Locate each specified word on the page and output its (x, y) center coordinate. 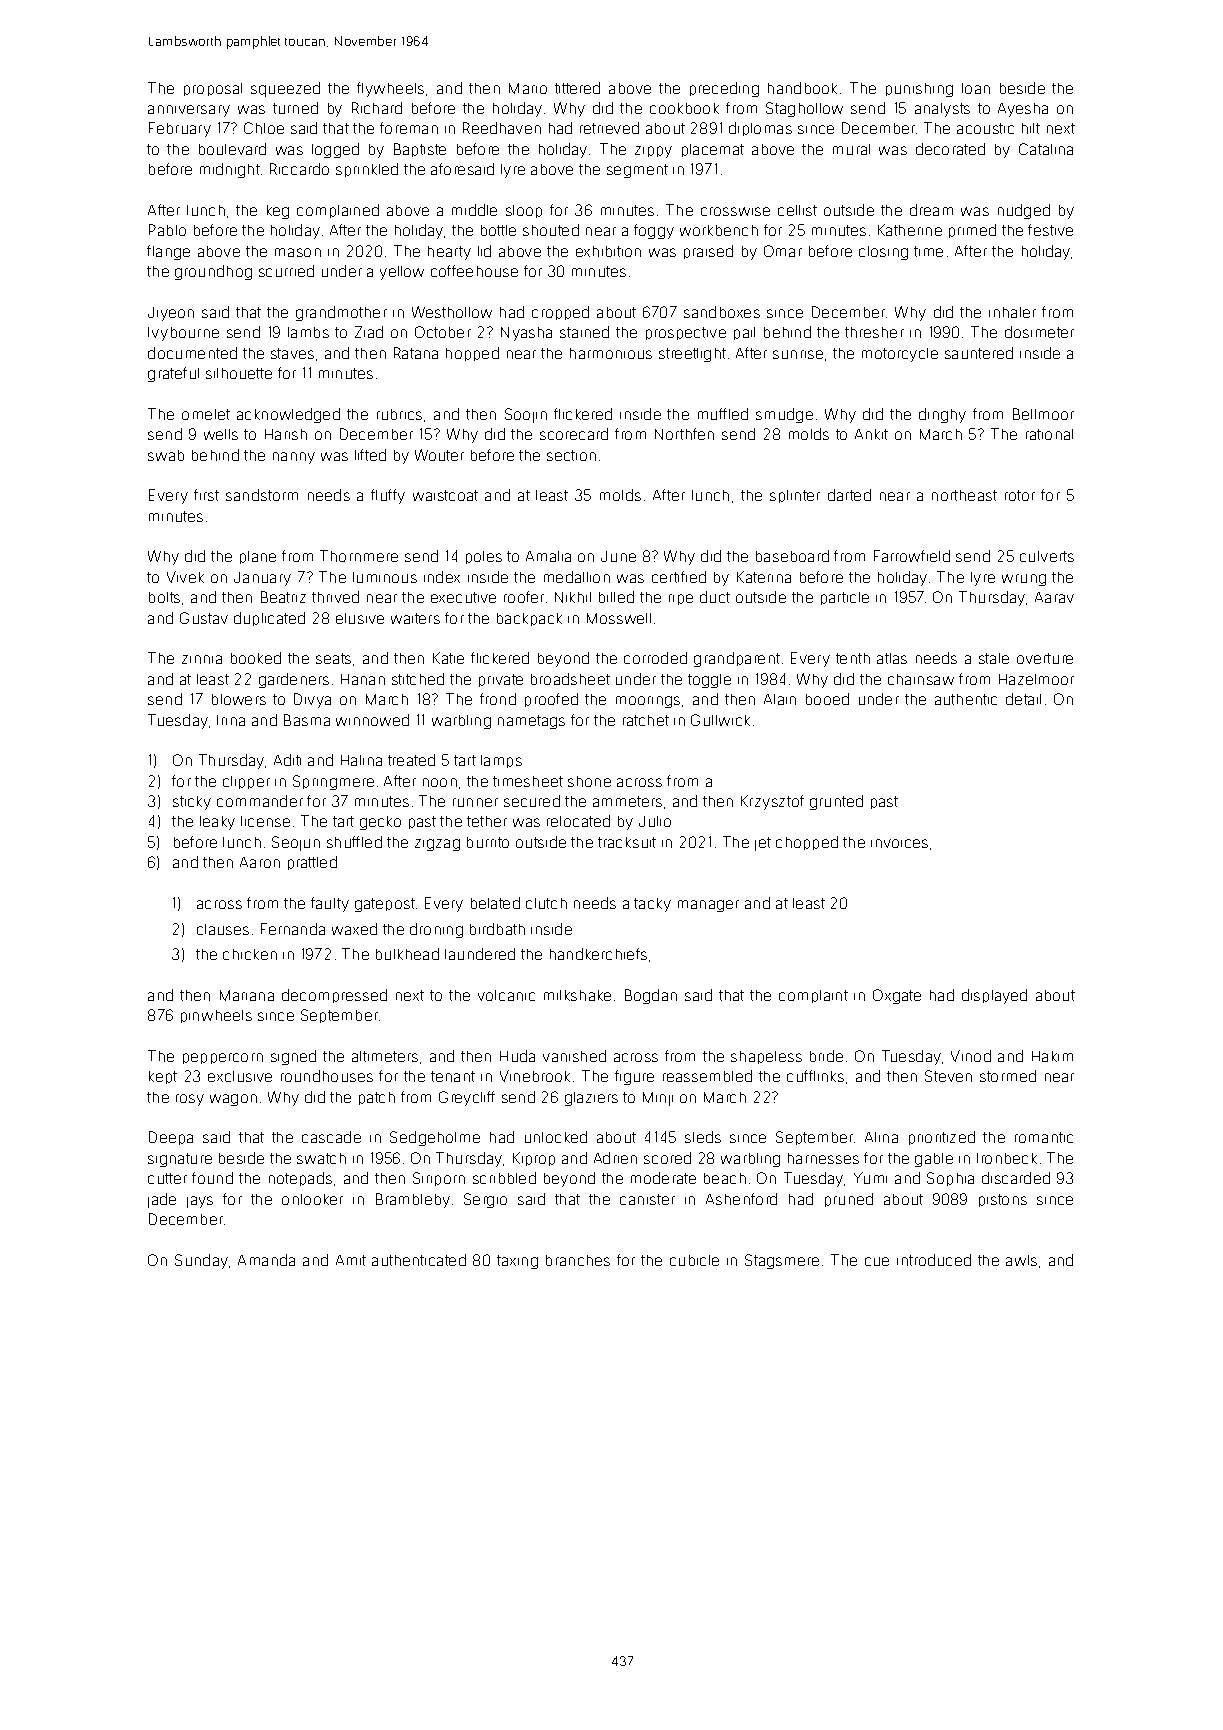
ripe (681, 599)
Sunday (201, 1261)
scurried (286, 271)
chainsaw (921, 679)
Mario (528, 88)
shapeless (766, 1057)
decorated (950, 149)
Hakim (1052, 1056)
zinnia (202, 659)
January (262, 579)
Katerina (764, 577)
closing (883, 253)
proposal (213, 89)
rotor (1020, 495)
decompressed (334, 996)
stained (584, 332)
